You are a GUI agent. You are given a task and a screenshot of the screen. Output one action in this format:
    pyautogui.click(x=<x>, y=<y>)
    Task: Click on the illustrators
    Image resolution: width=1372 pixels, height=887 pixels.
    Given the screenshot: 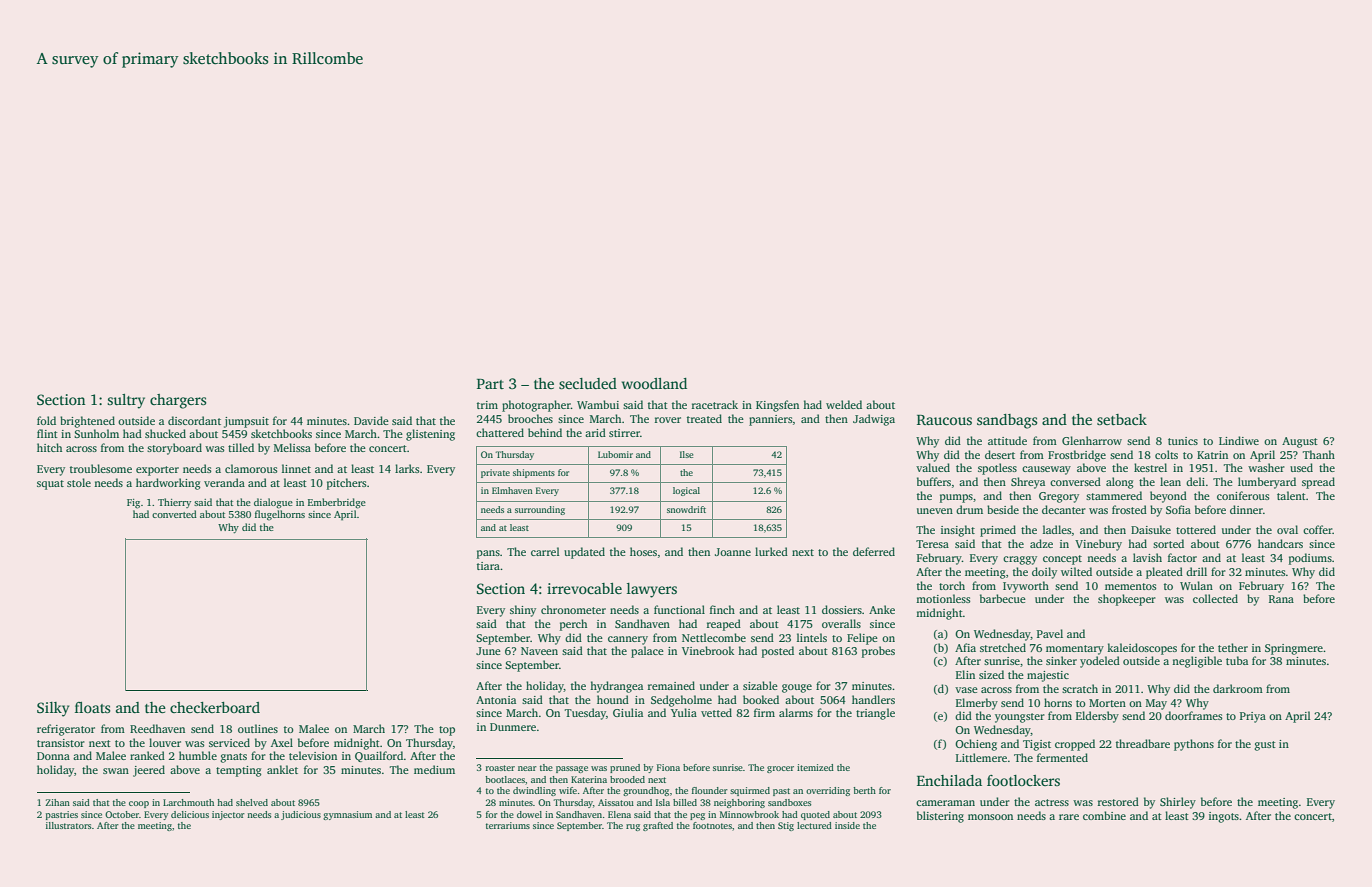 What is the action you would take?
    pyautogui.click(x=68, y=825)
